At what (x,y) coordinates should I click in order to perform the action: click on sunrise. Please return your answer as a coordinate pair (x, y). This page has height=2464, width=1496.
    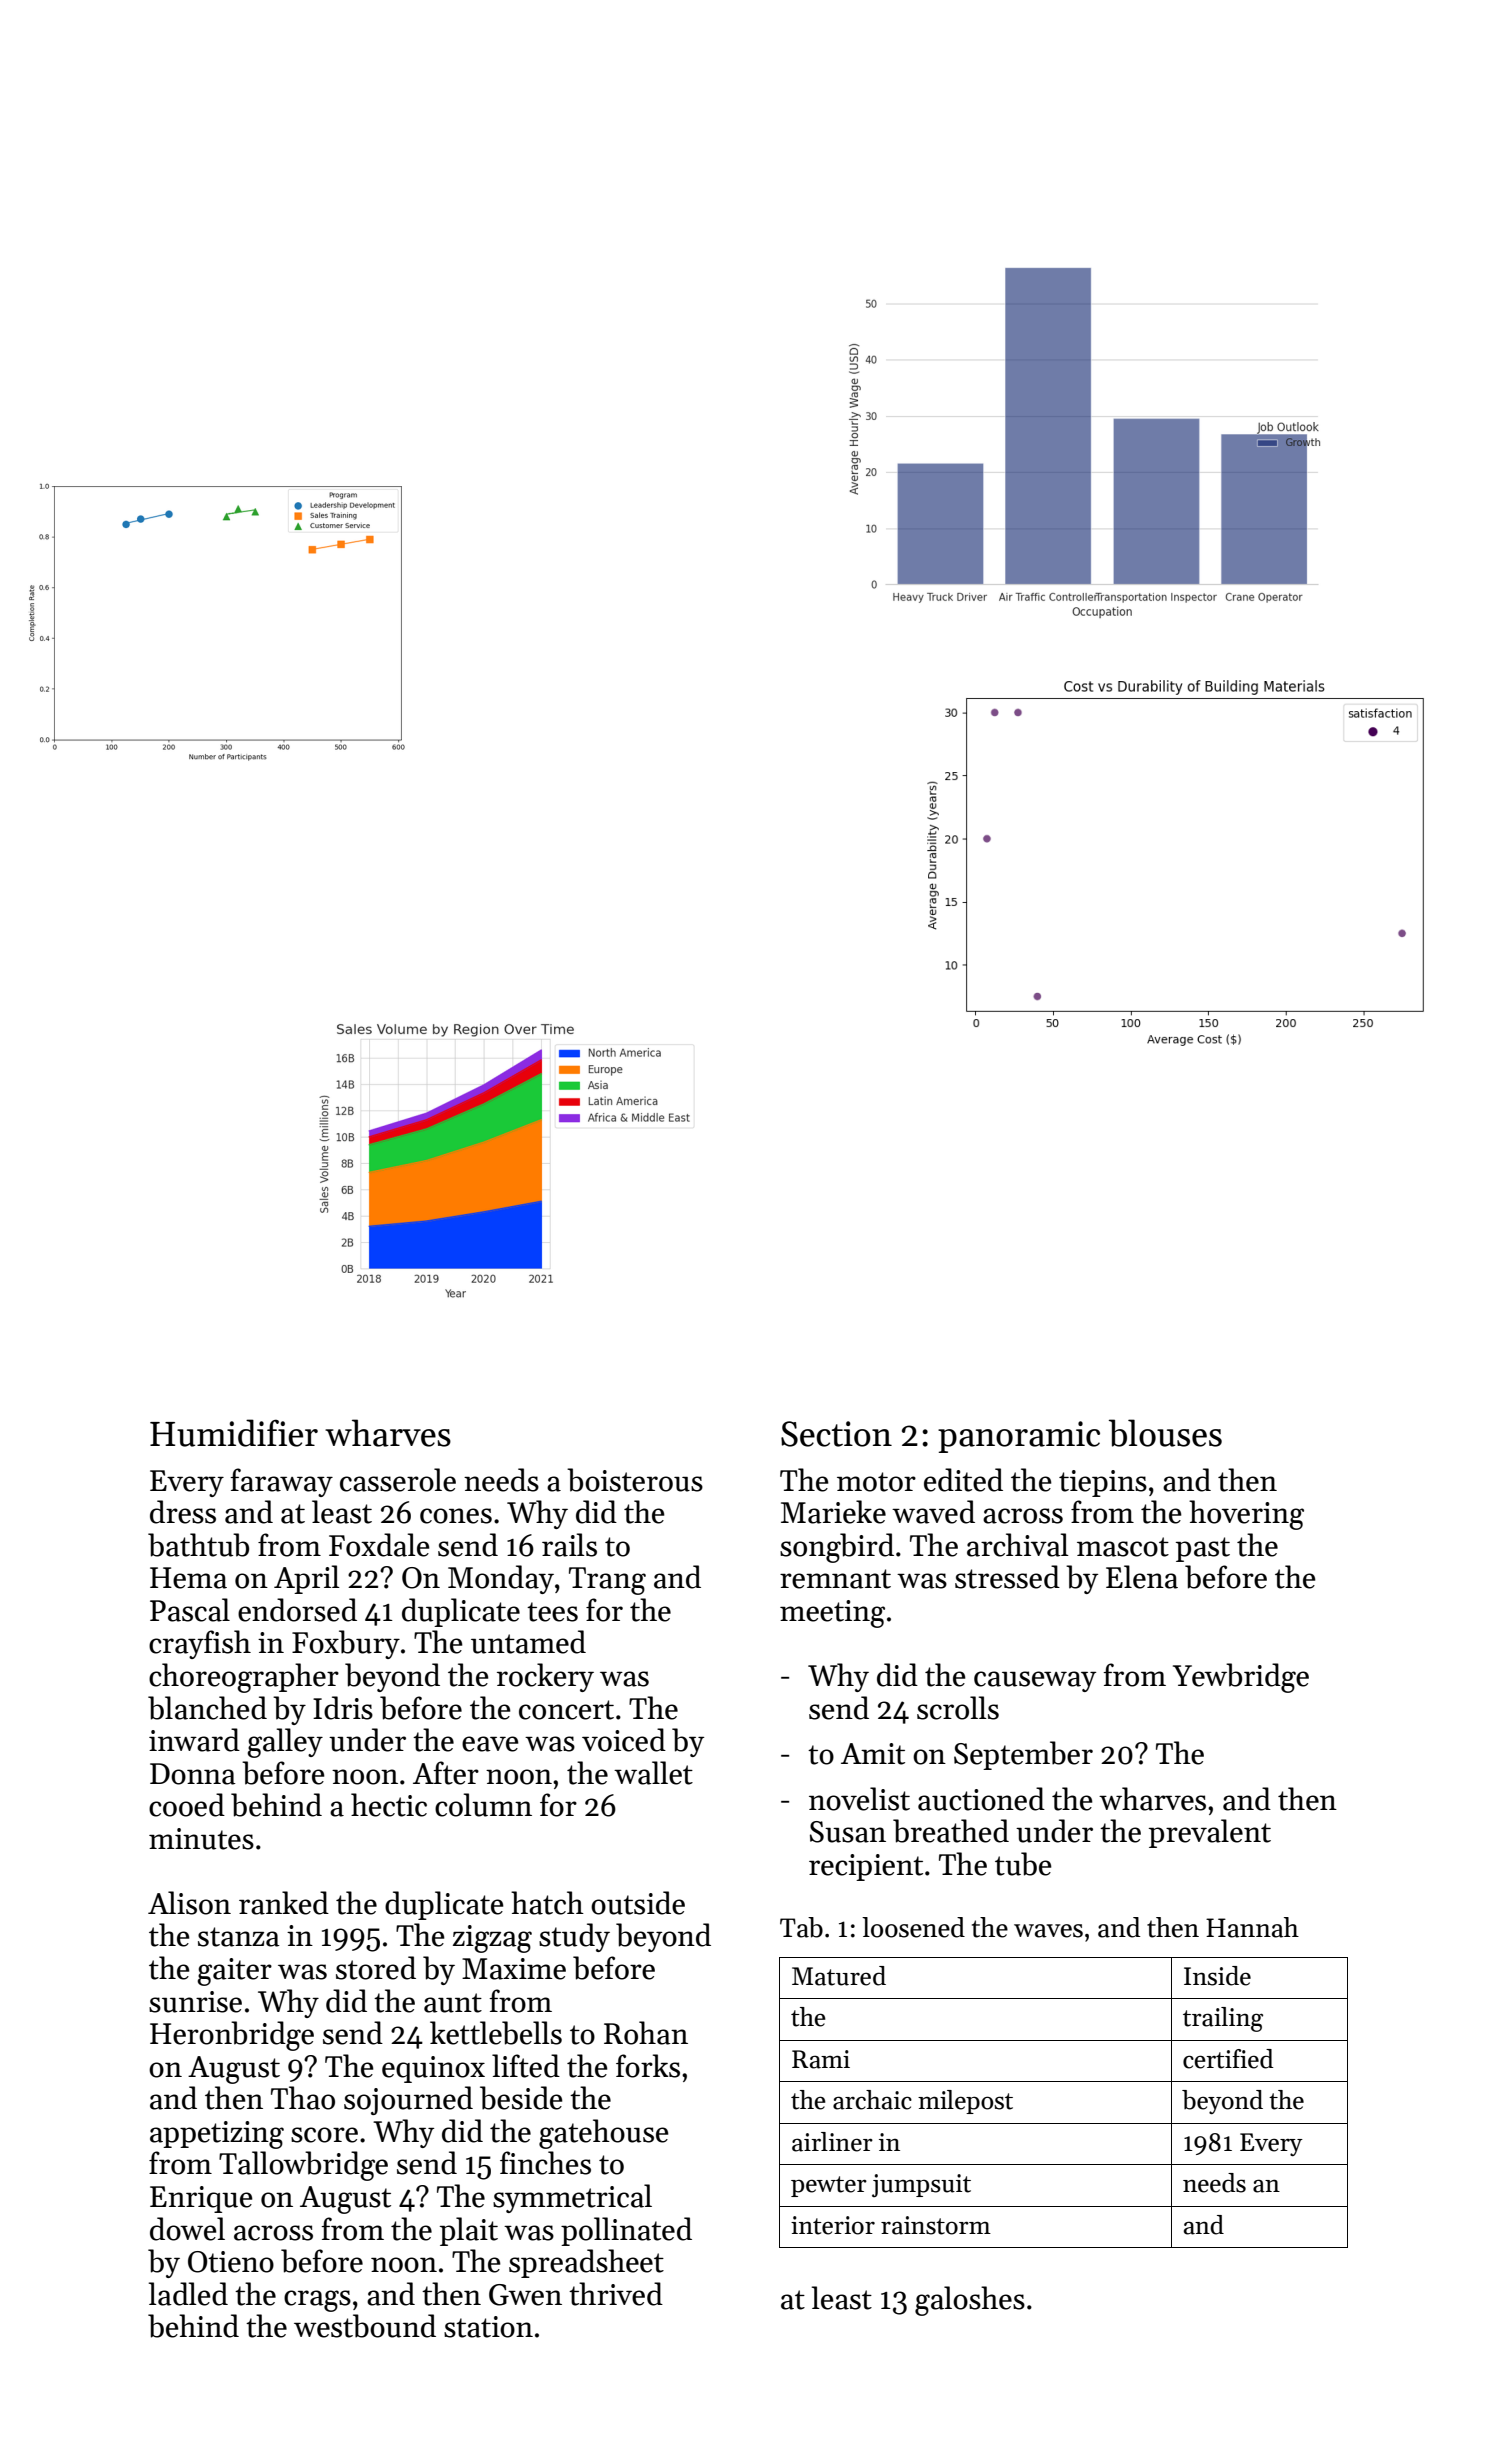
    Looking at the image, I should click on (195, 2002).
